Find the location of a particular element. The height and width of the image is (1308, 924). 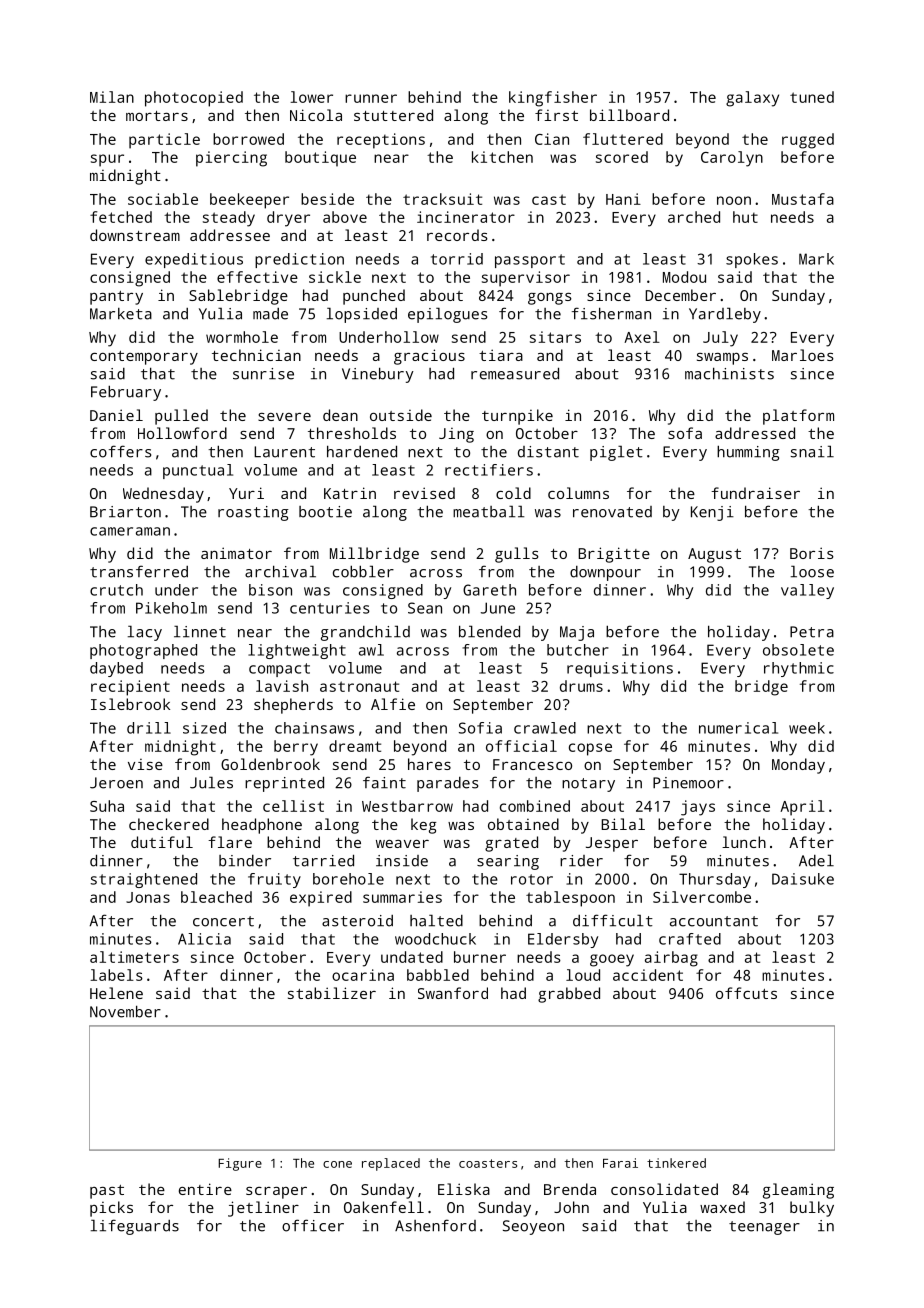

lifeguards is located at coordinates (135, 1227).
